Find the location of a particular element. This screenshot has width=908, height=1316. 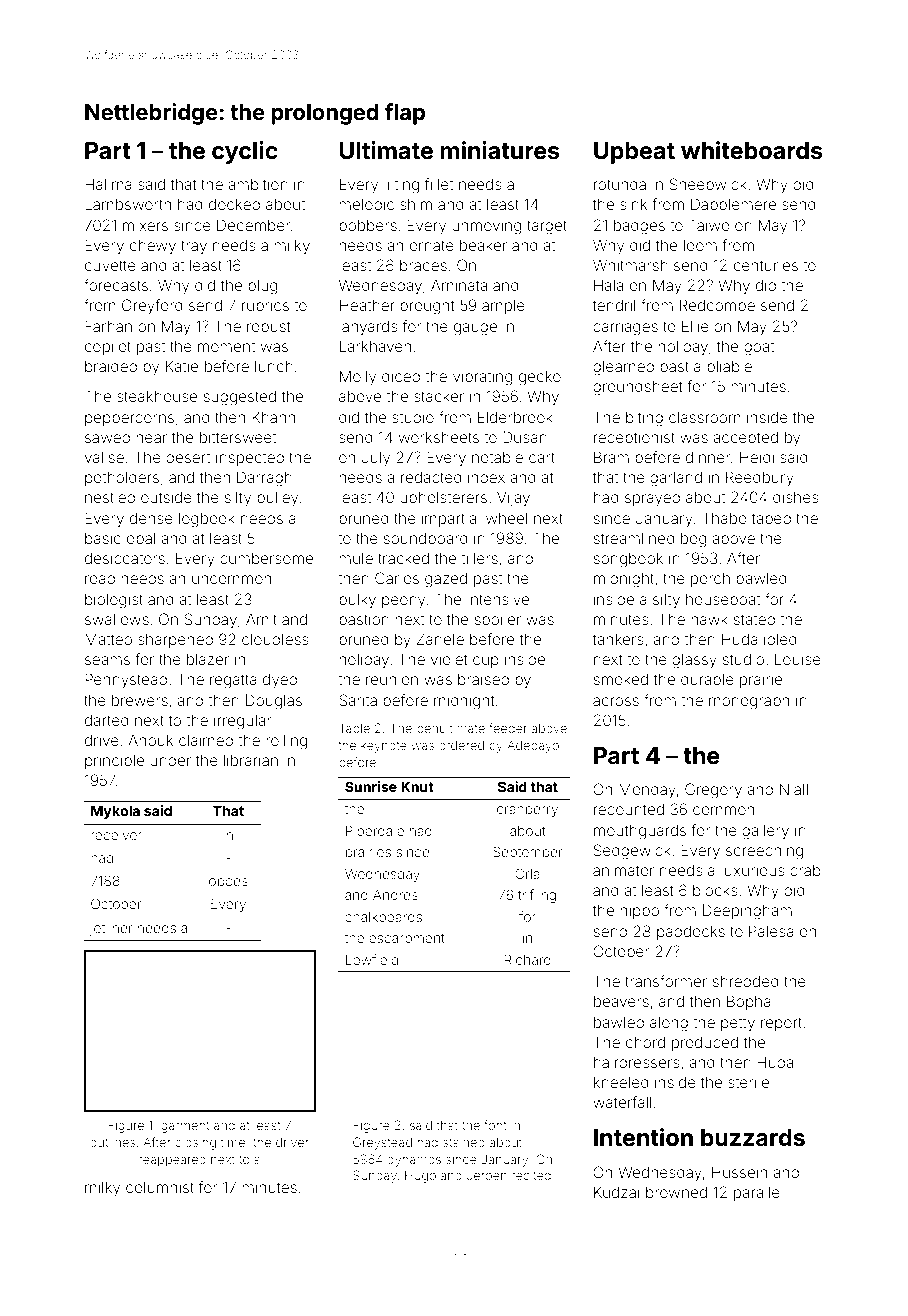

columnist is located at coordinates (160, 1187).
